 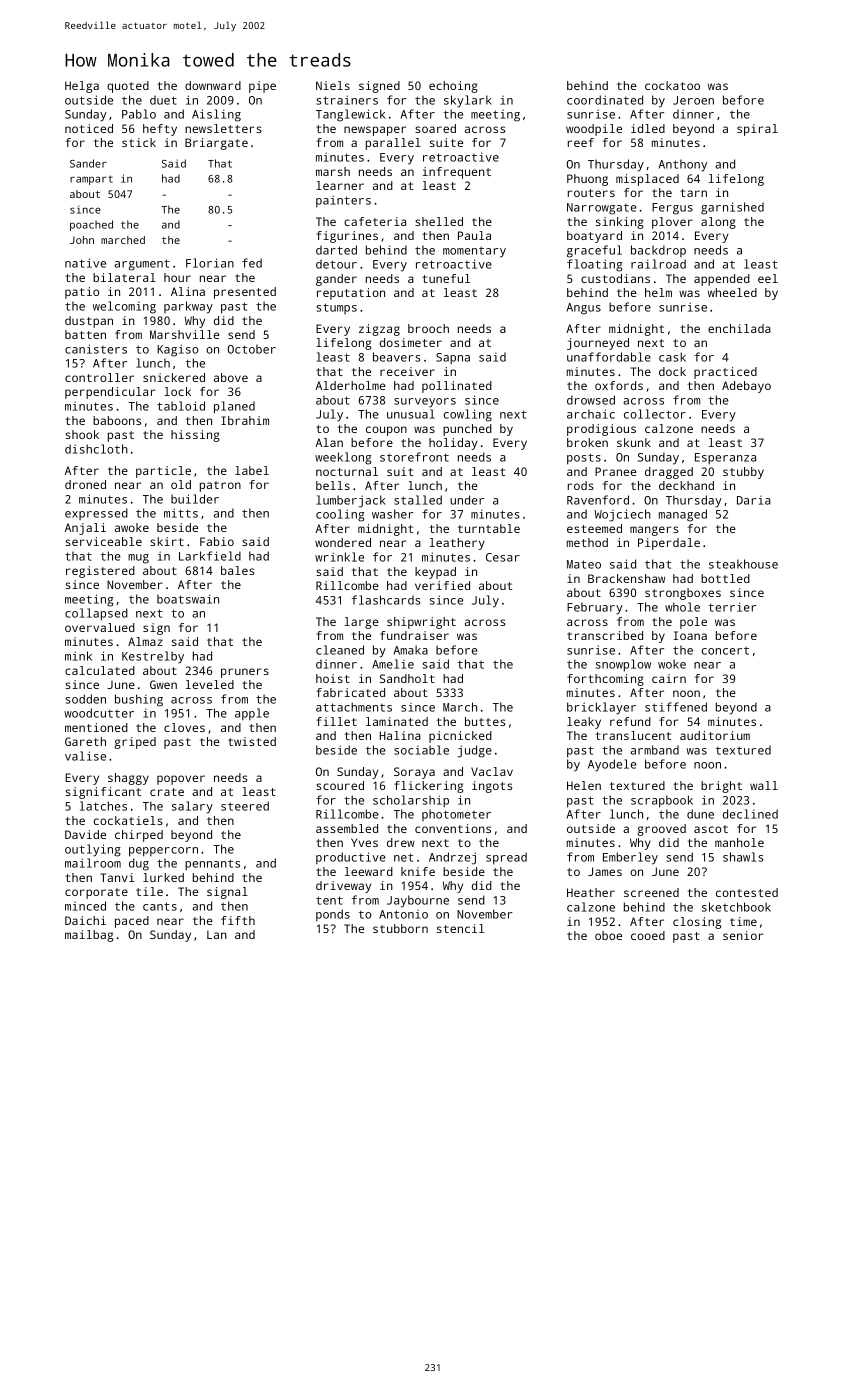 What do you see at coordinates (340, 185) in the image?
I see `learner` at bounding box center [340, 185].
